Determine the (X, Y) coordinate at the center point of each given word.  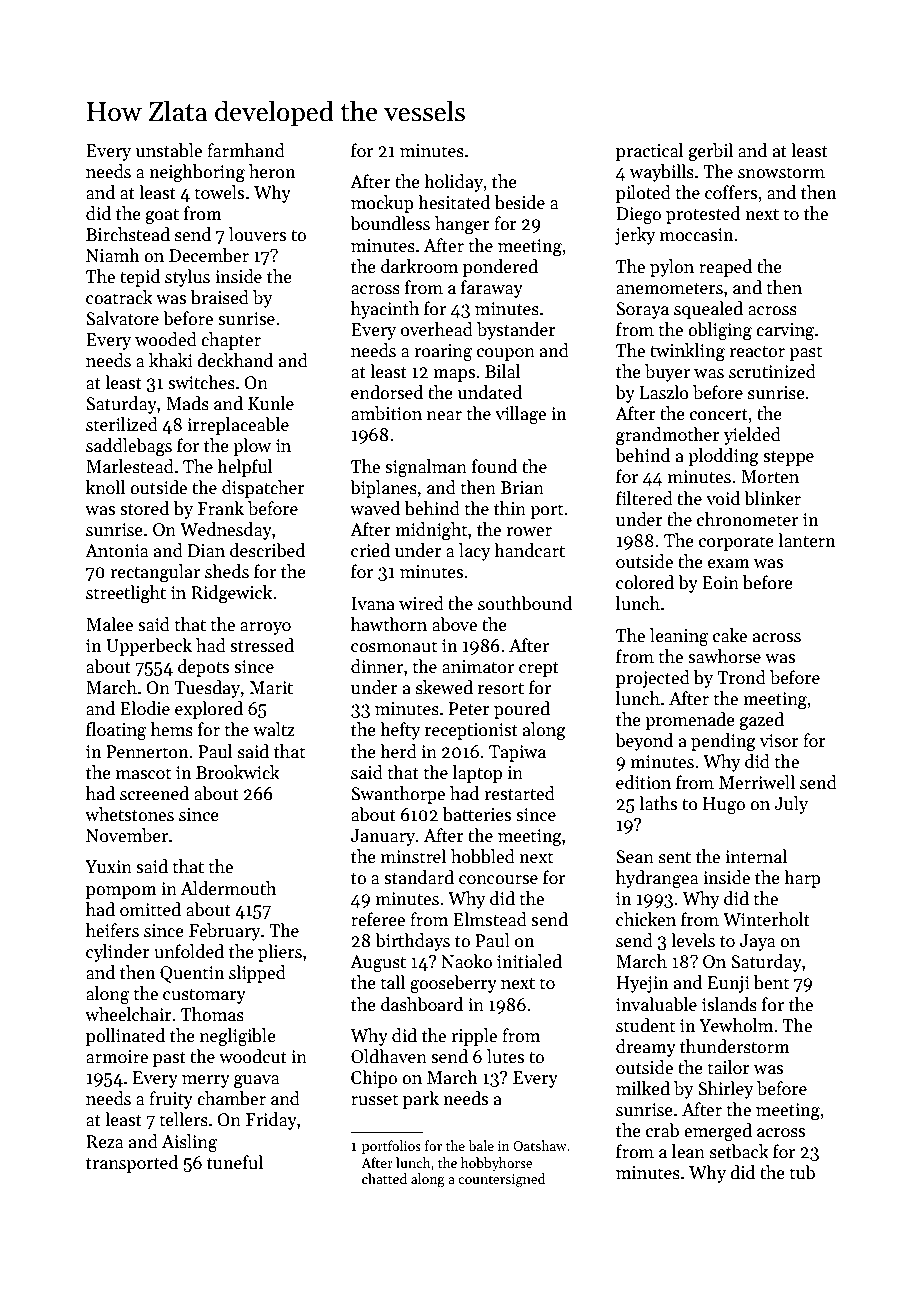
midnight (431, 531)
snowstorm (781, 173)
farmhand (246, 150)
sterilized (122, 424)
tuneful (235, 1162)
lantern (806, 540)
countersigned (501, 1180)
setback (739, 1151)
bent (771, 982)
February (225, 932)
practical (649, 152)
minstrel (413, 856)
